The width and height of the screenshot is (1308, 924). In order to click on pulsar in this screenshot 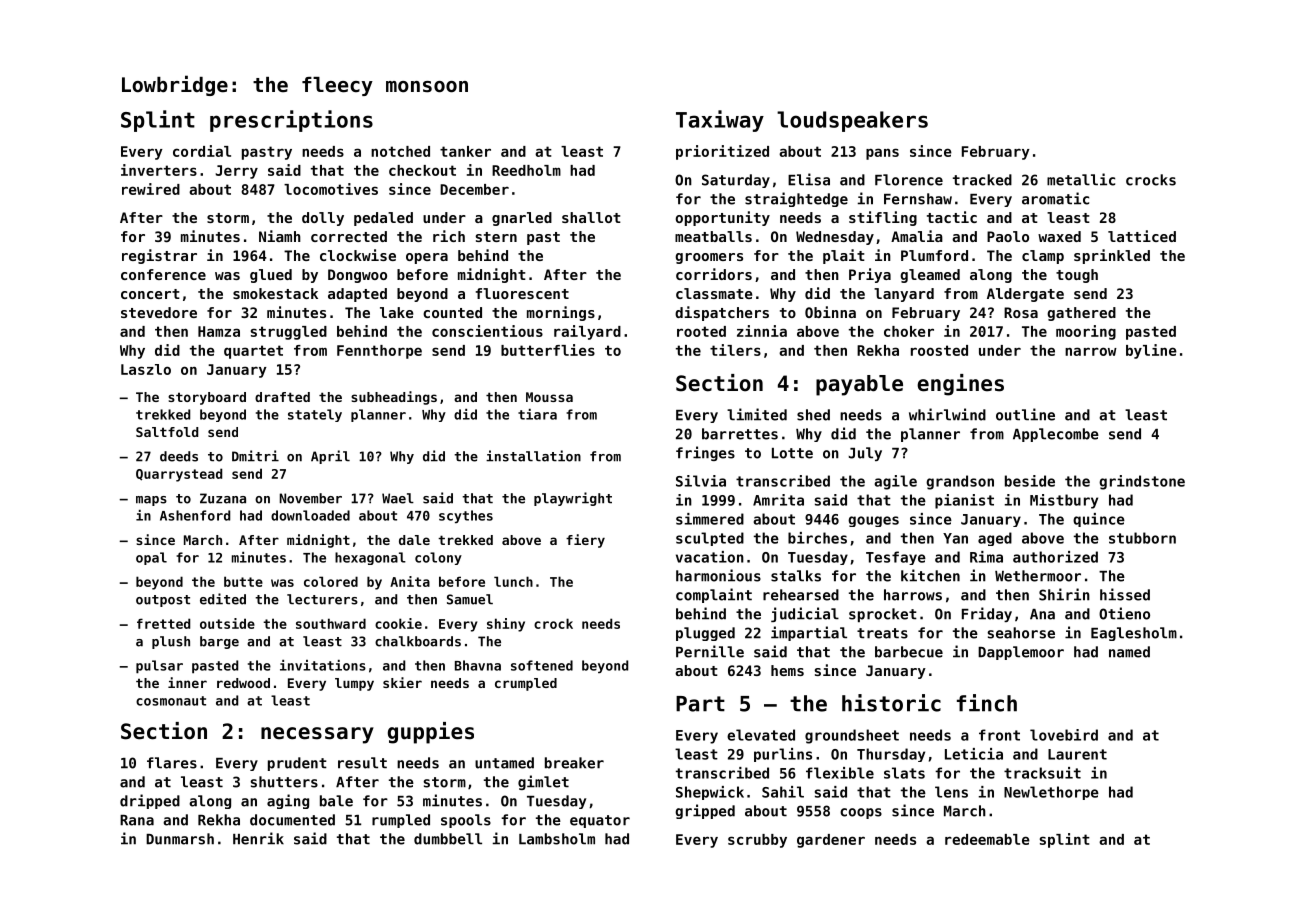, I will do `click(159, 667)`.
